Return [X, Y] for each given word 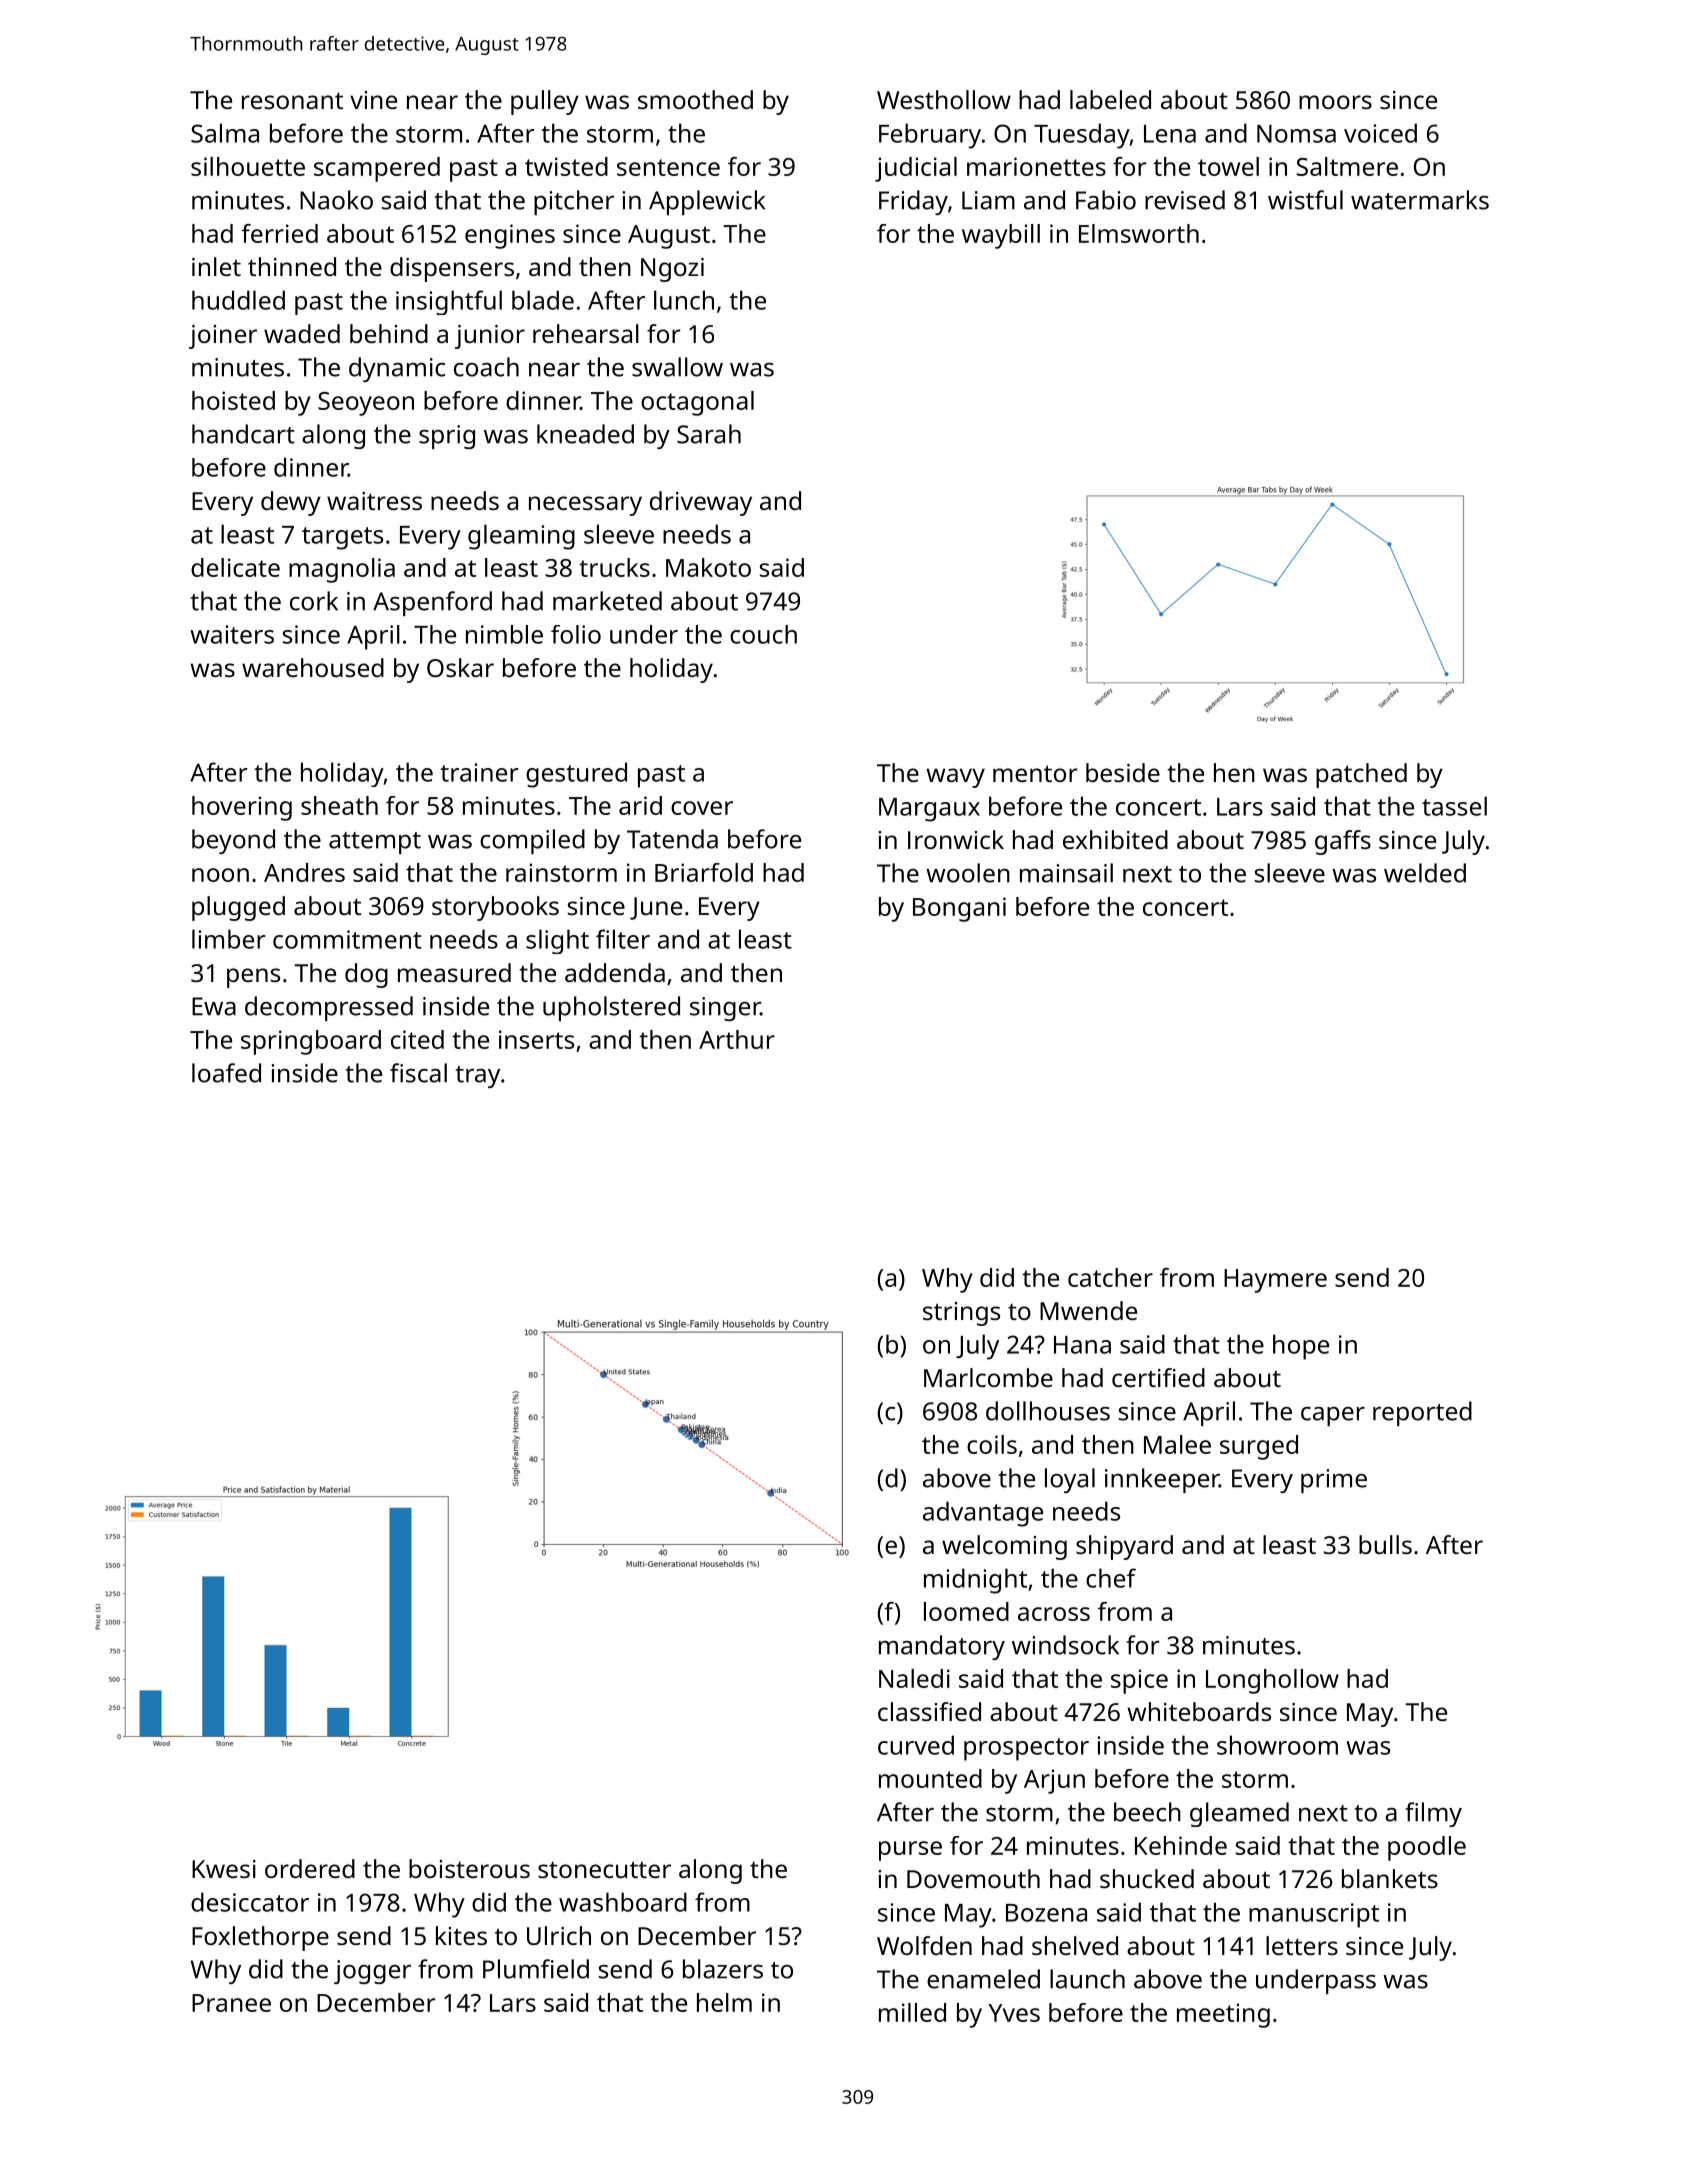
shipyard [1124, 1547]
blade [543, 300]
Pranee [231, 2003]
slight [557, 941]
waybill [1001, 236]
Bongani [959, 909]
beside [1123, 772]
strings [961, 1314]
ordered [310, 1868]
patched [1361, 775]
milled [912, 2012]
